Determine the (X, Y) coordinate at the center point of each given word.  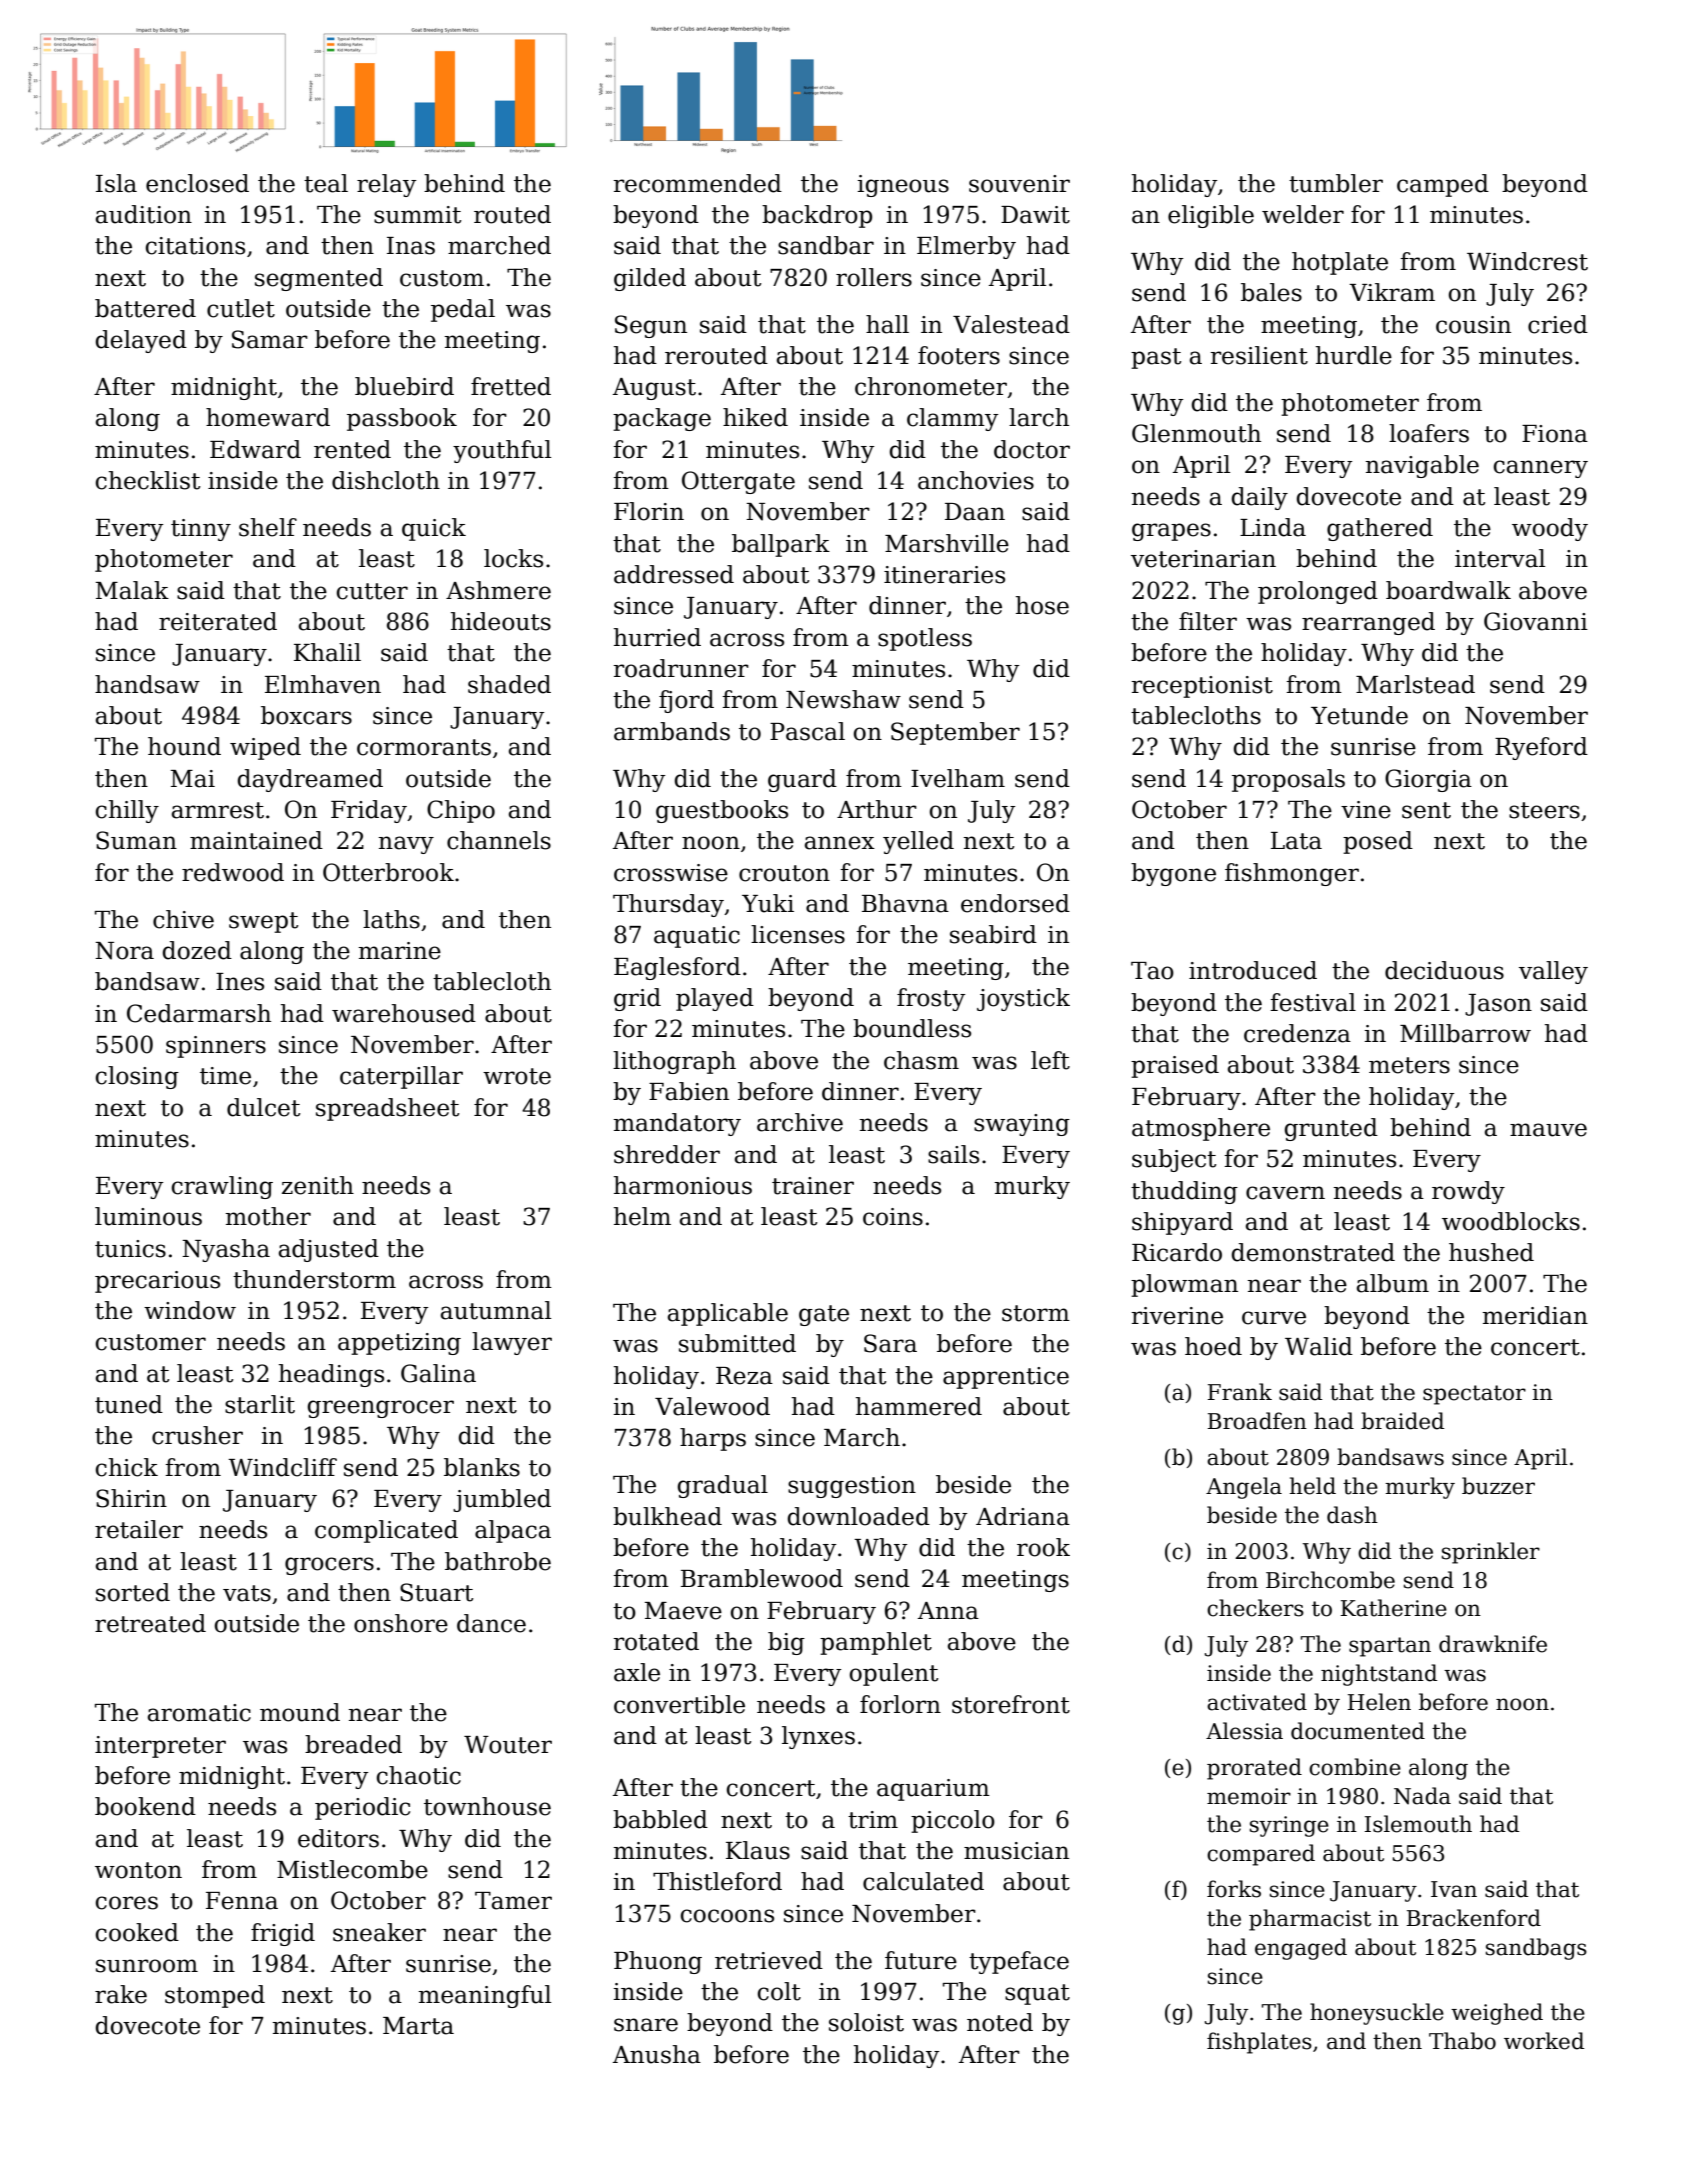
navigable (1422, 466)
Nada (1422, 1796)
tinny (201, 530)
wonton (138, 1870)
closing (137, 1077)
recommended (697, 183)
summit (417, 215)
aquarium (933, 1790)
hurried (657, 637)
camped (1443, 185)
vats (247, 1593)
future (921, 1960)
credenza (1297, 1033)
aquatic (697, 937)
